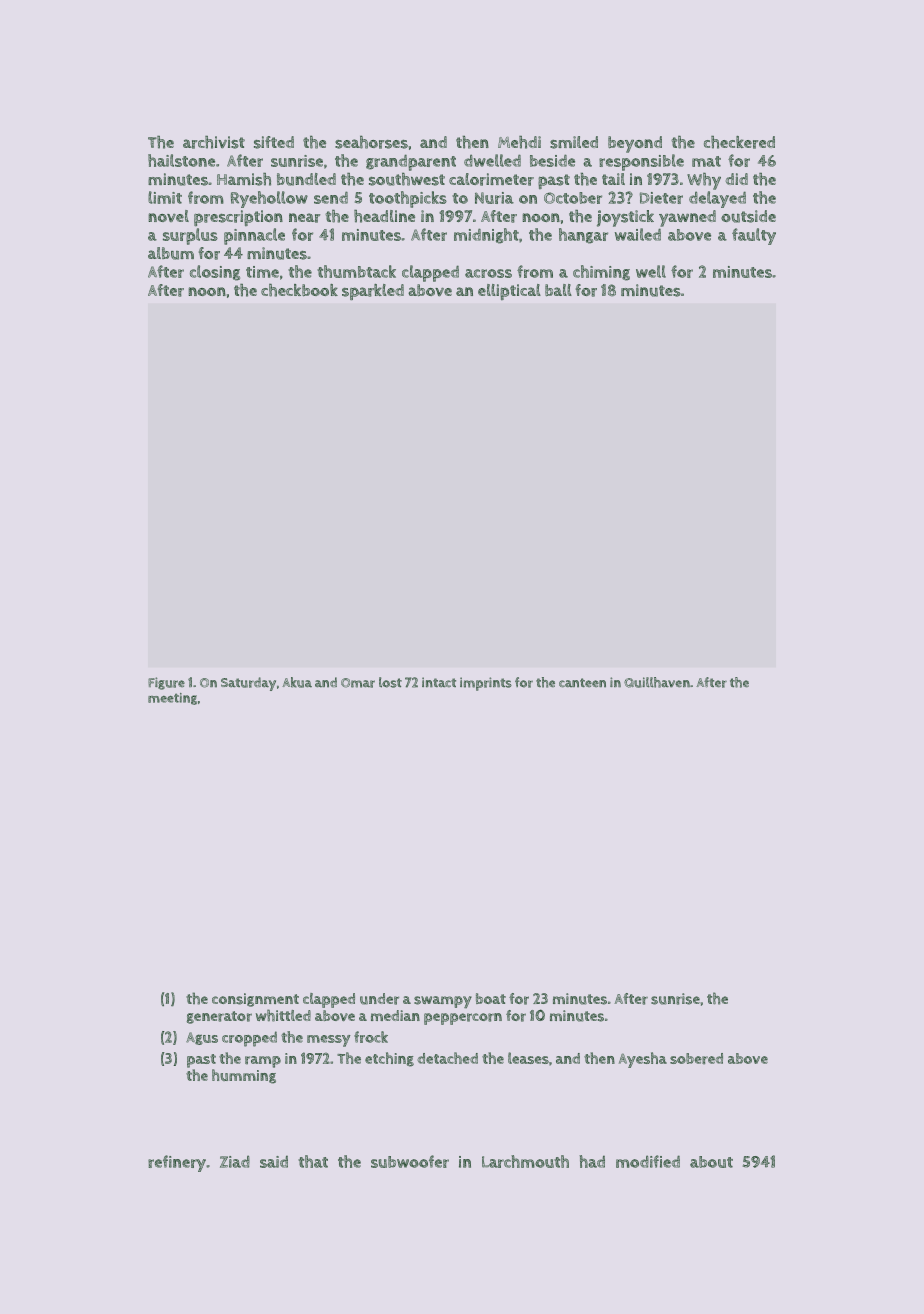  I want to click on canteen, so click(582, 683).
